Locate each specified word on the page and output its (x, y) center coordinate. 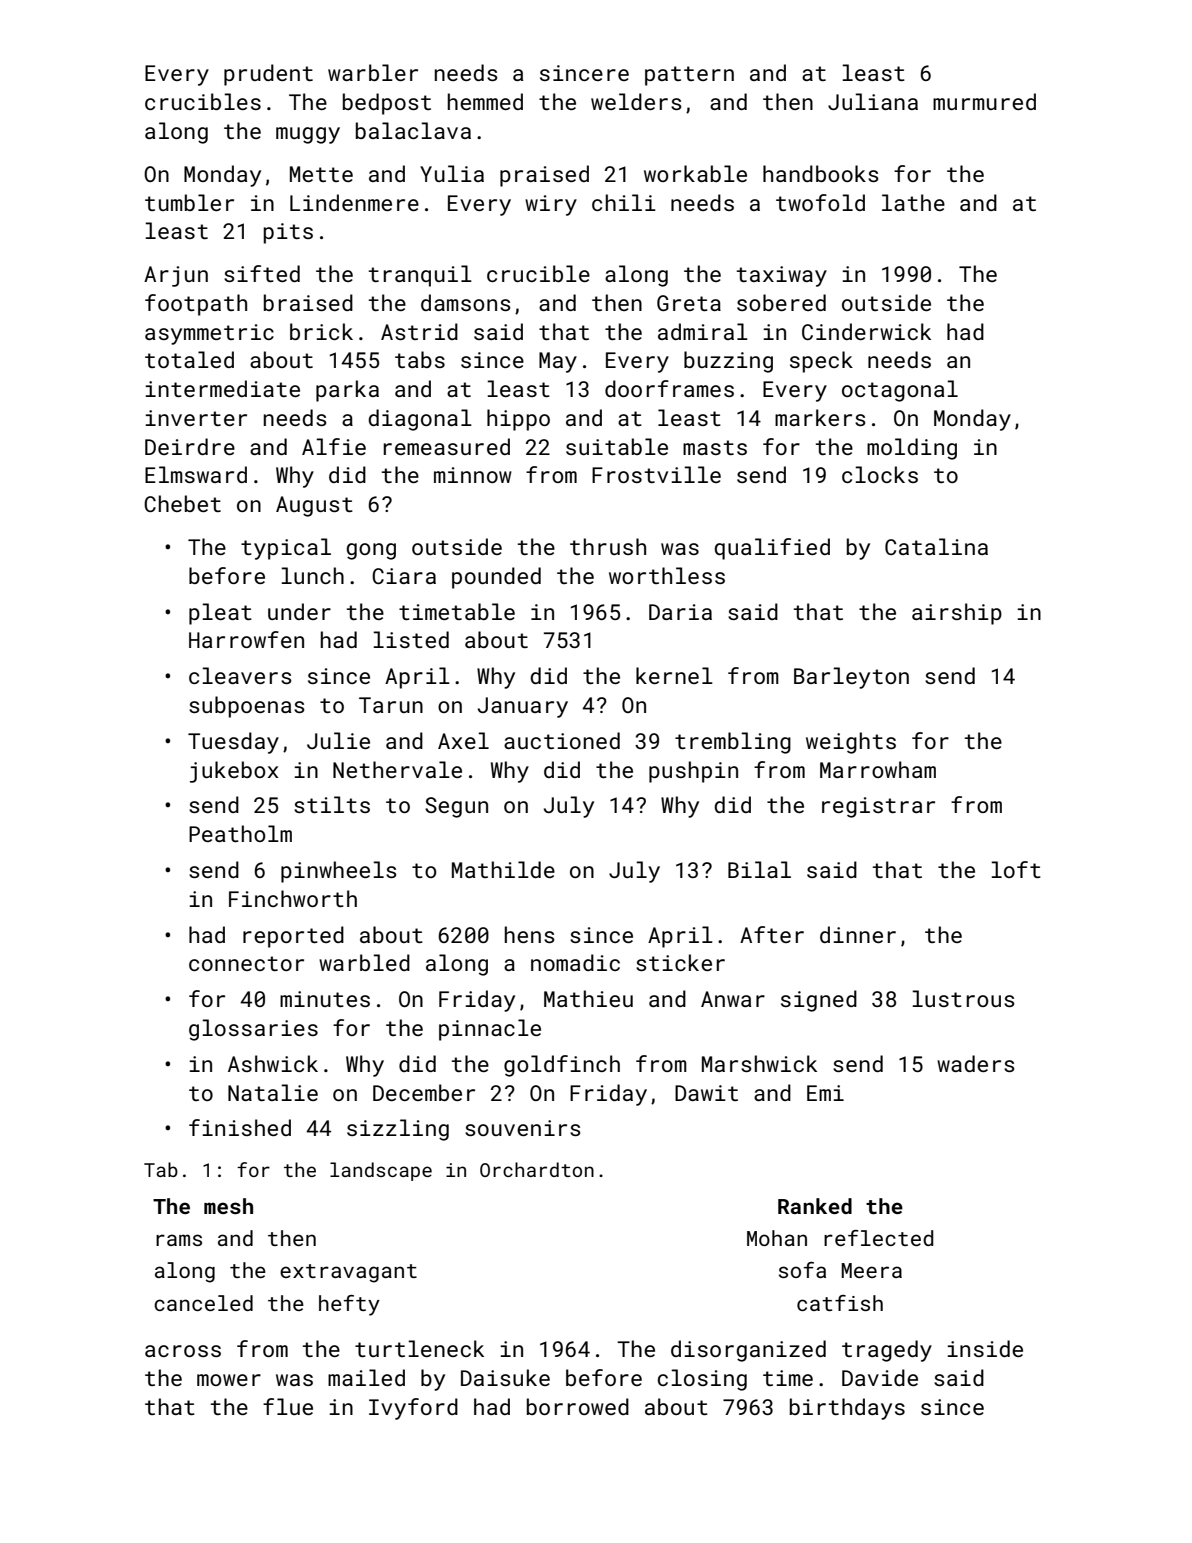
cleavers (240, 675)
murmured (984, 101)
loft (1016, 869)
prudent (268, 75)
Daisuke (505, 1377)
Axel (463, 740)
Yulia (452, 173)
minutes (325, 999)
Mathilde (503, 869)
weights (851, 743)
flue (288, 1406)
